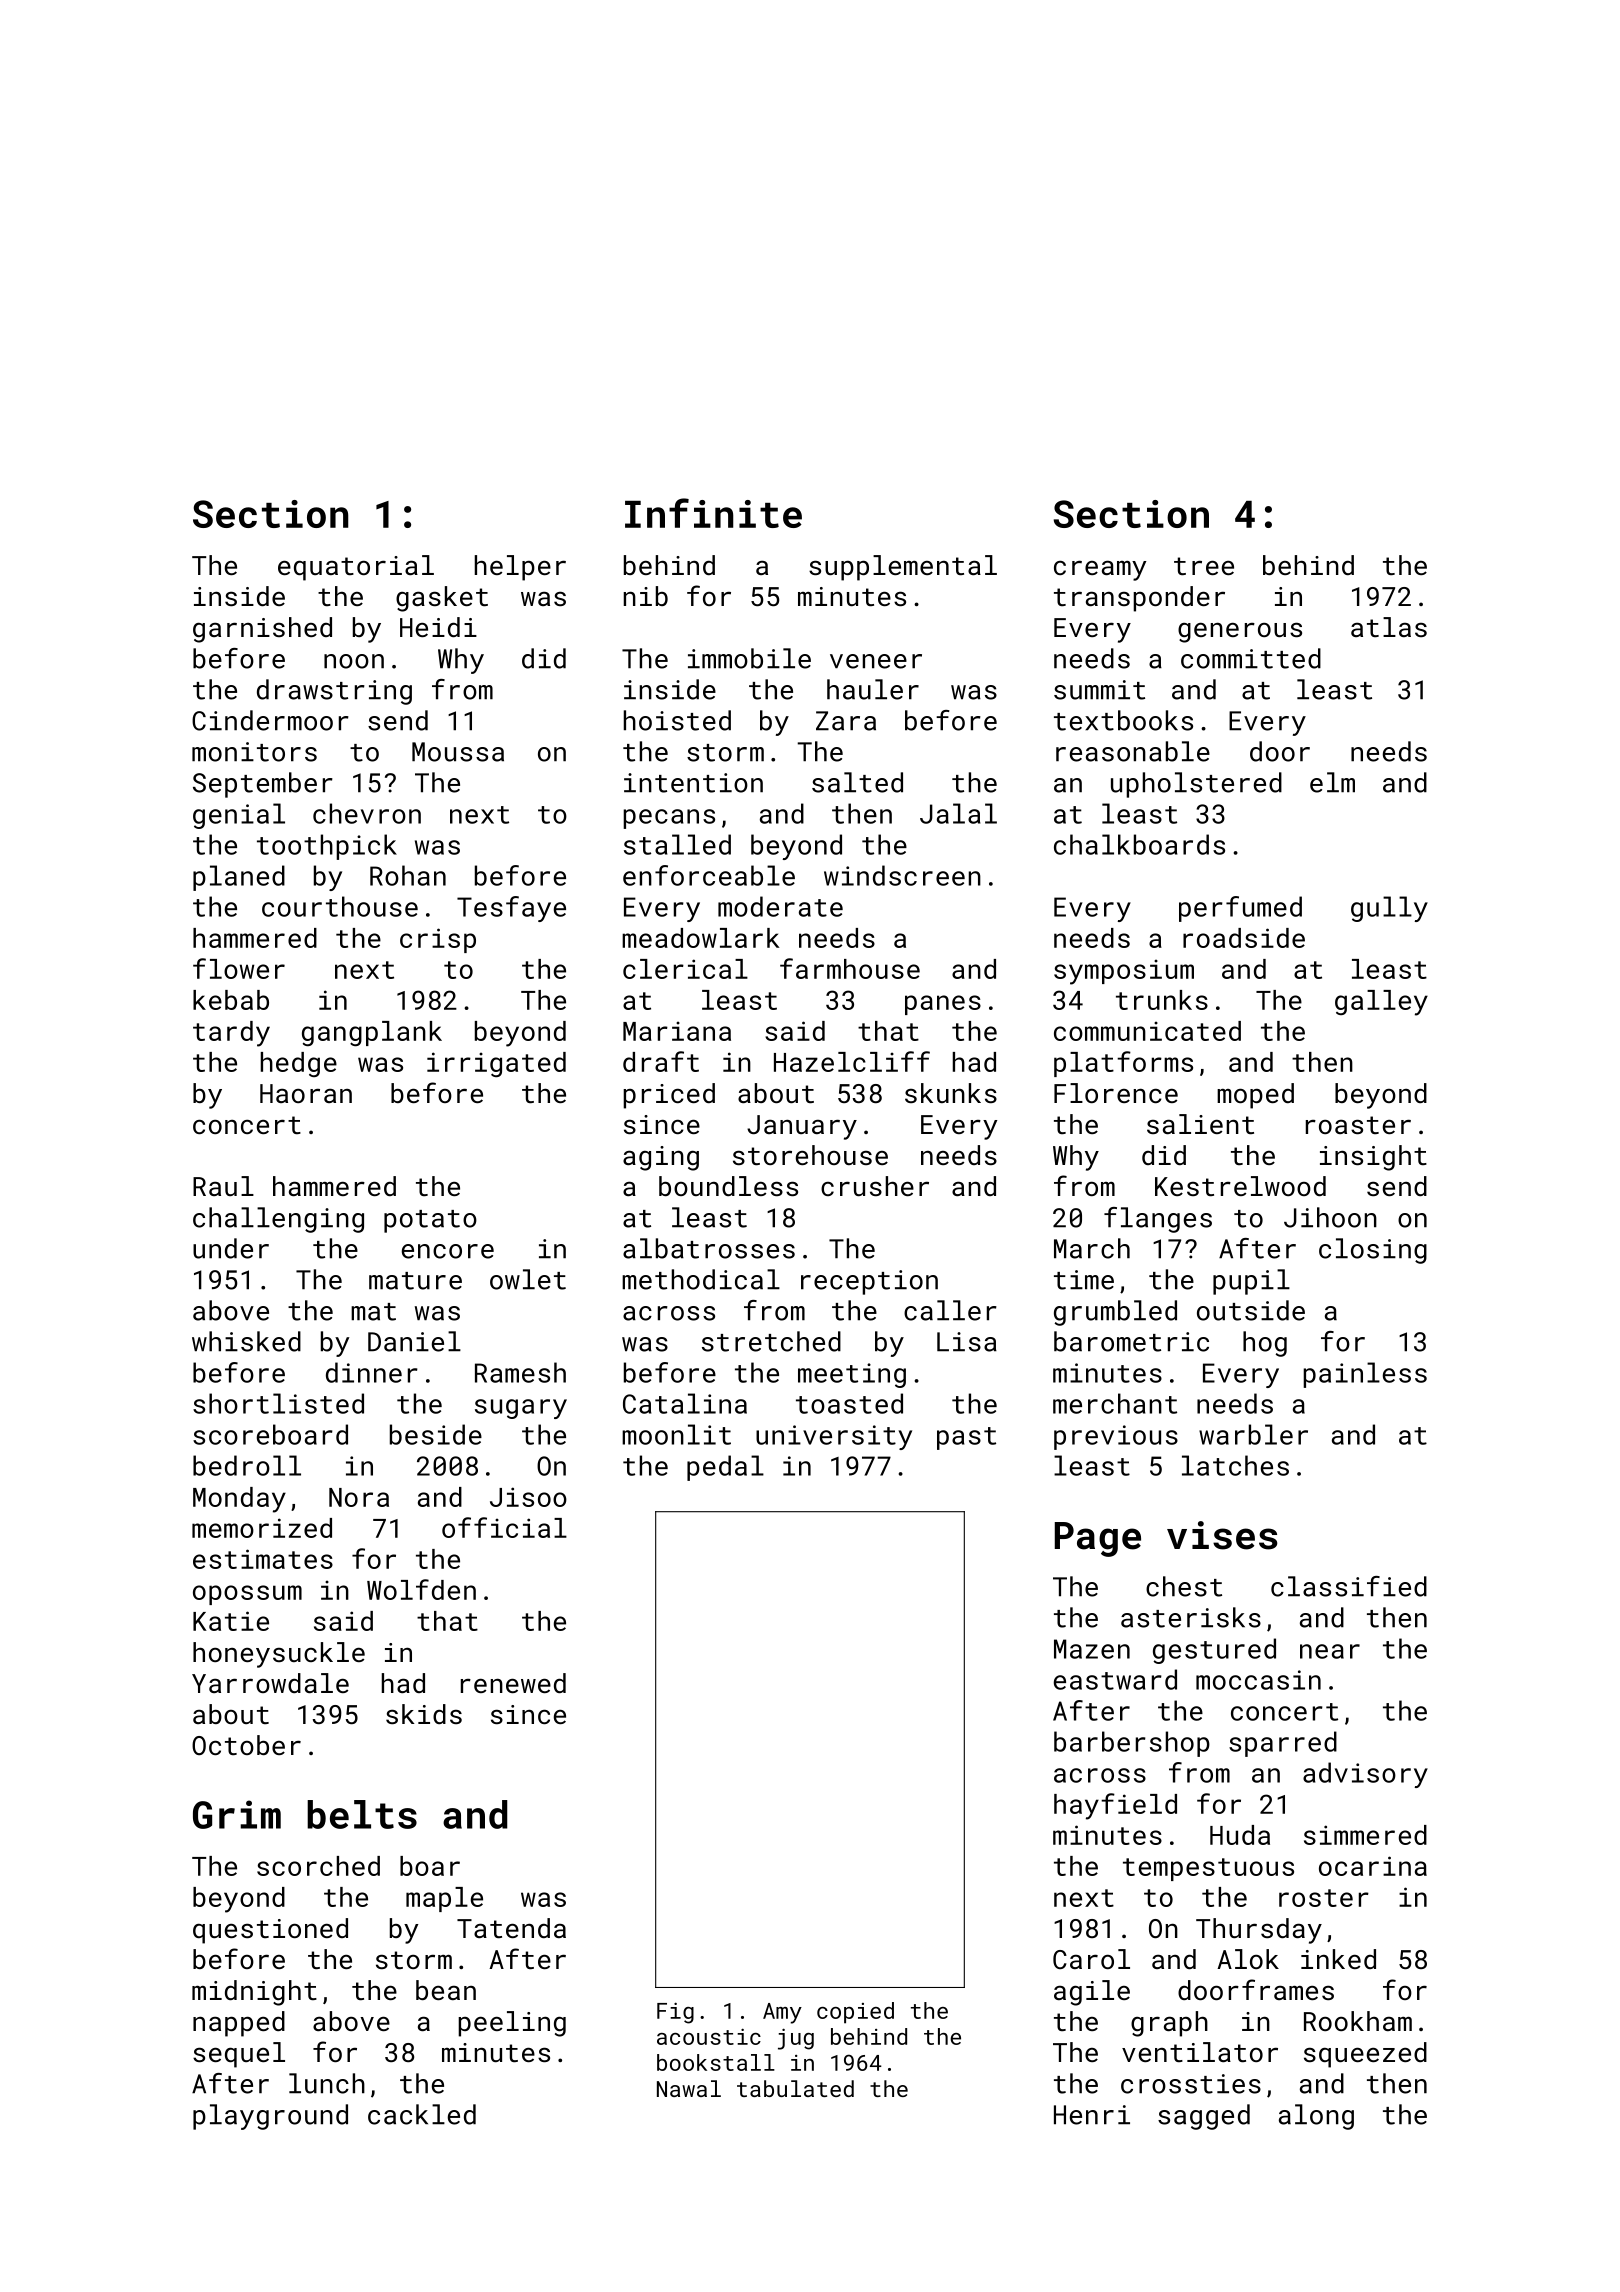 This screenshot has height=2292, width=1620. What do you see at coordinates (1222, 1535) in the screenshot?
I see `vises` at bounding box center [1222, 1535].
